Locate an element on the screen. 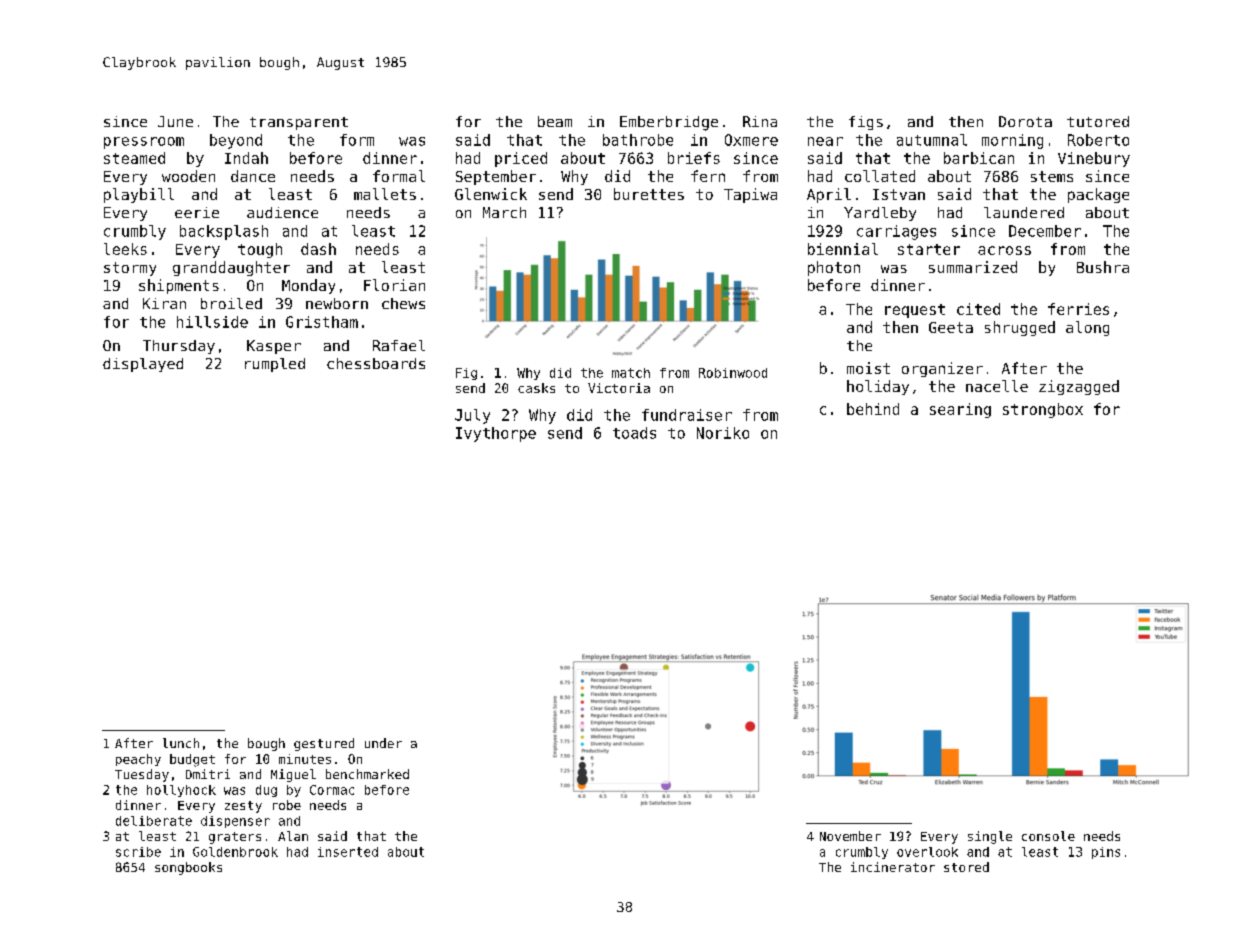 The width and height of the screenshot is (1233, 952). toads is located at coordinates (634, 433).
